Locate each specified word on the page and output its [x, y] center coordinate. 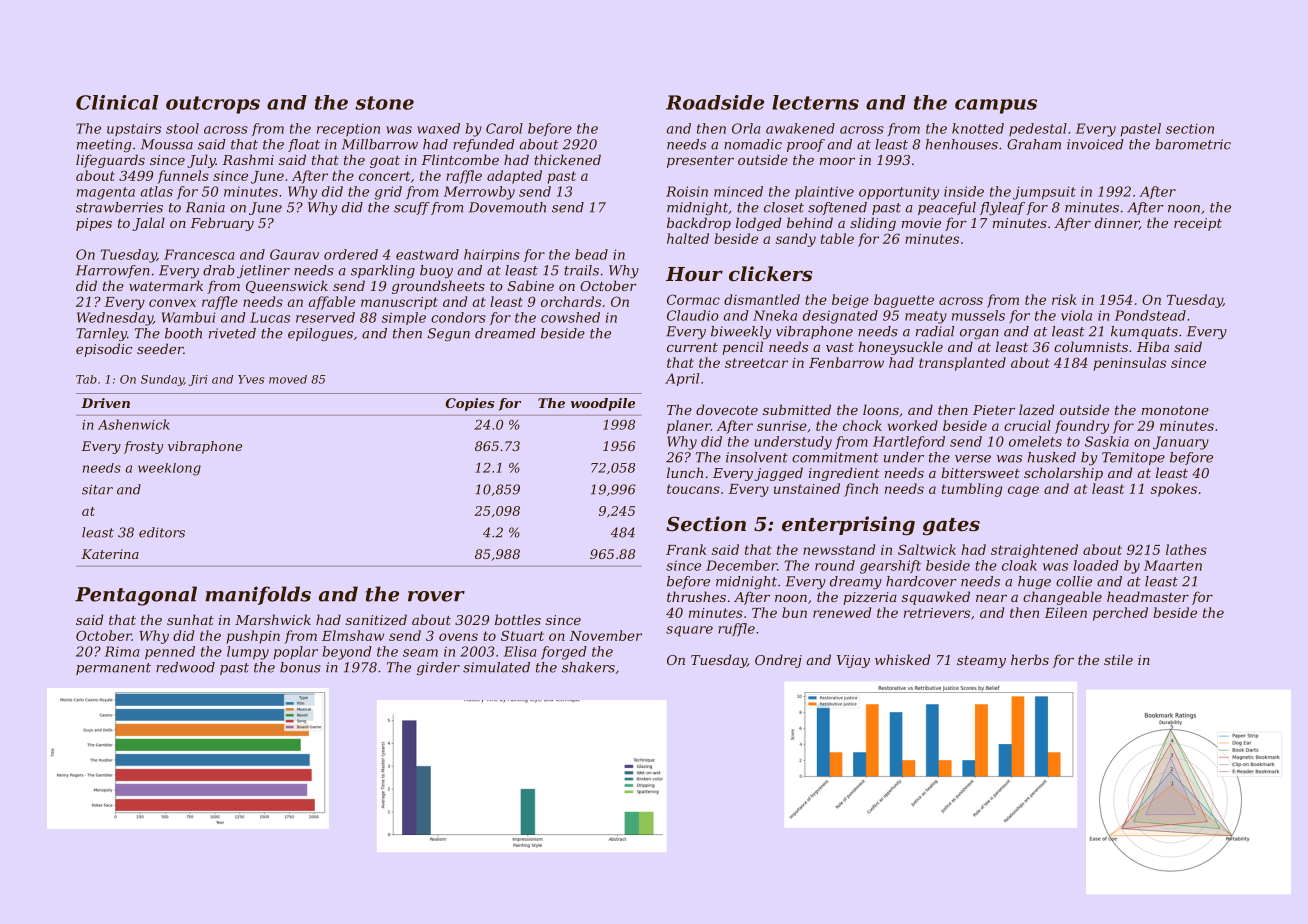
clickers [771, 274]
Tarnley [101, 334]
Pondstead [1150, 315]
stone [384, 103]
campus [996, 106]
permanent [113, 669]
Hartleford [909, 442]
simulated [496, 667]
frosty [143, 447]
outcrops [213, 105]
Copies [469, 404]
